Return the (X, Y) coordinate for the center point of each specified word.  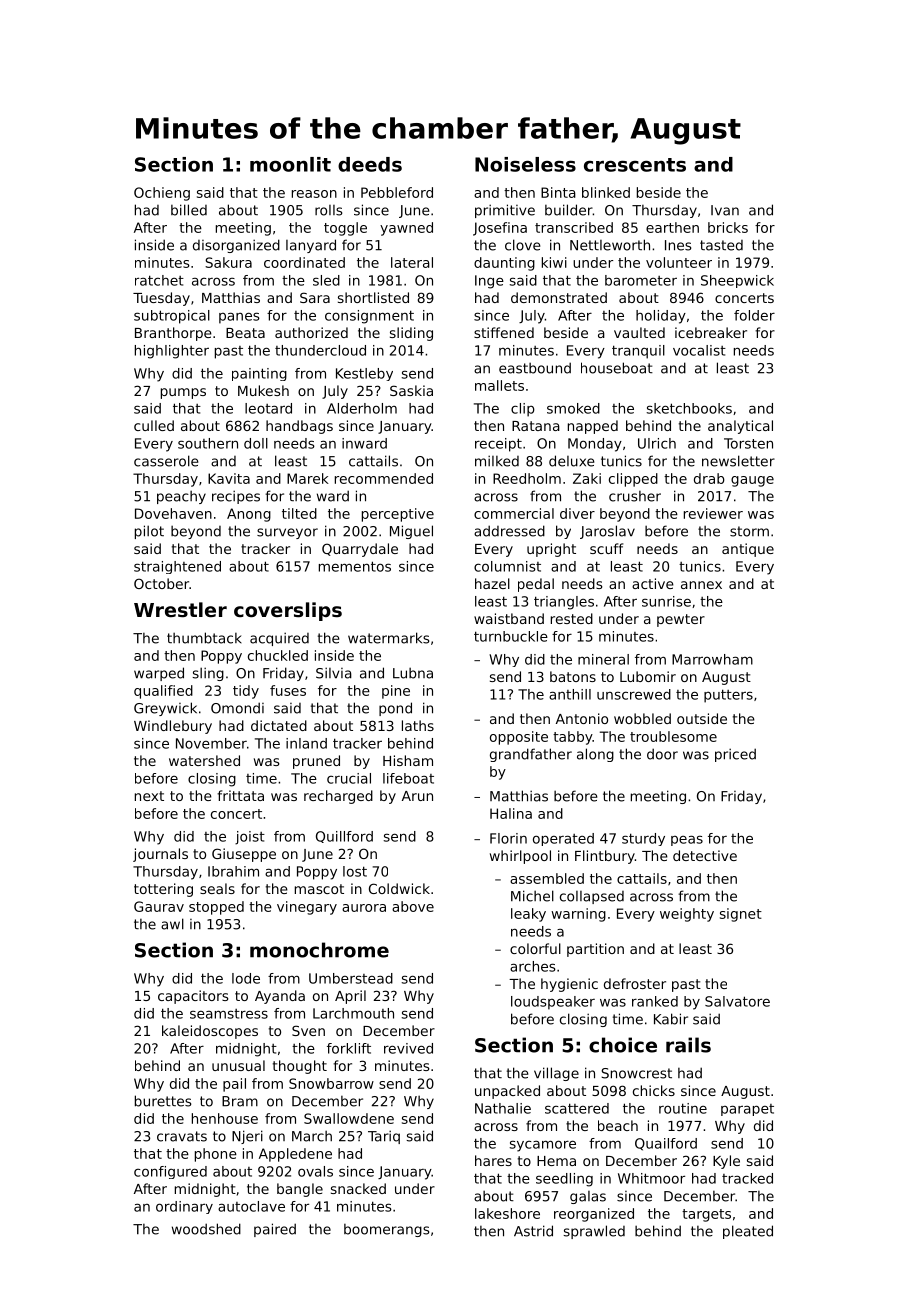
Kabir (671, 1019)
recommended (384, 478)
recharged (338, 797)
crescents (635, 165)
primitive (505, 211)
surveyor (287, 533)
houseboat (617, 368)
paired (275, 1230)
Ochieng (162, 194)
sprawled (594, 1232)
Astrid (533, 1231)
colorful (535, 948)
